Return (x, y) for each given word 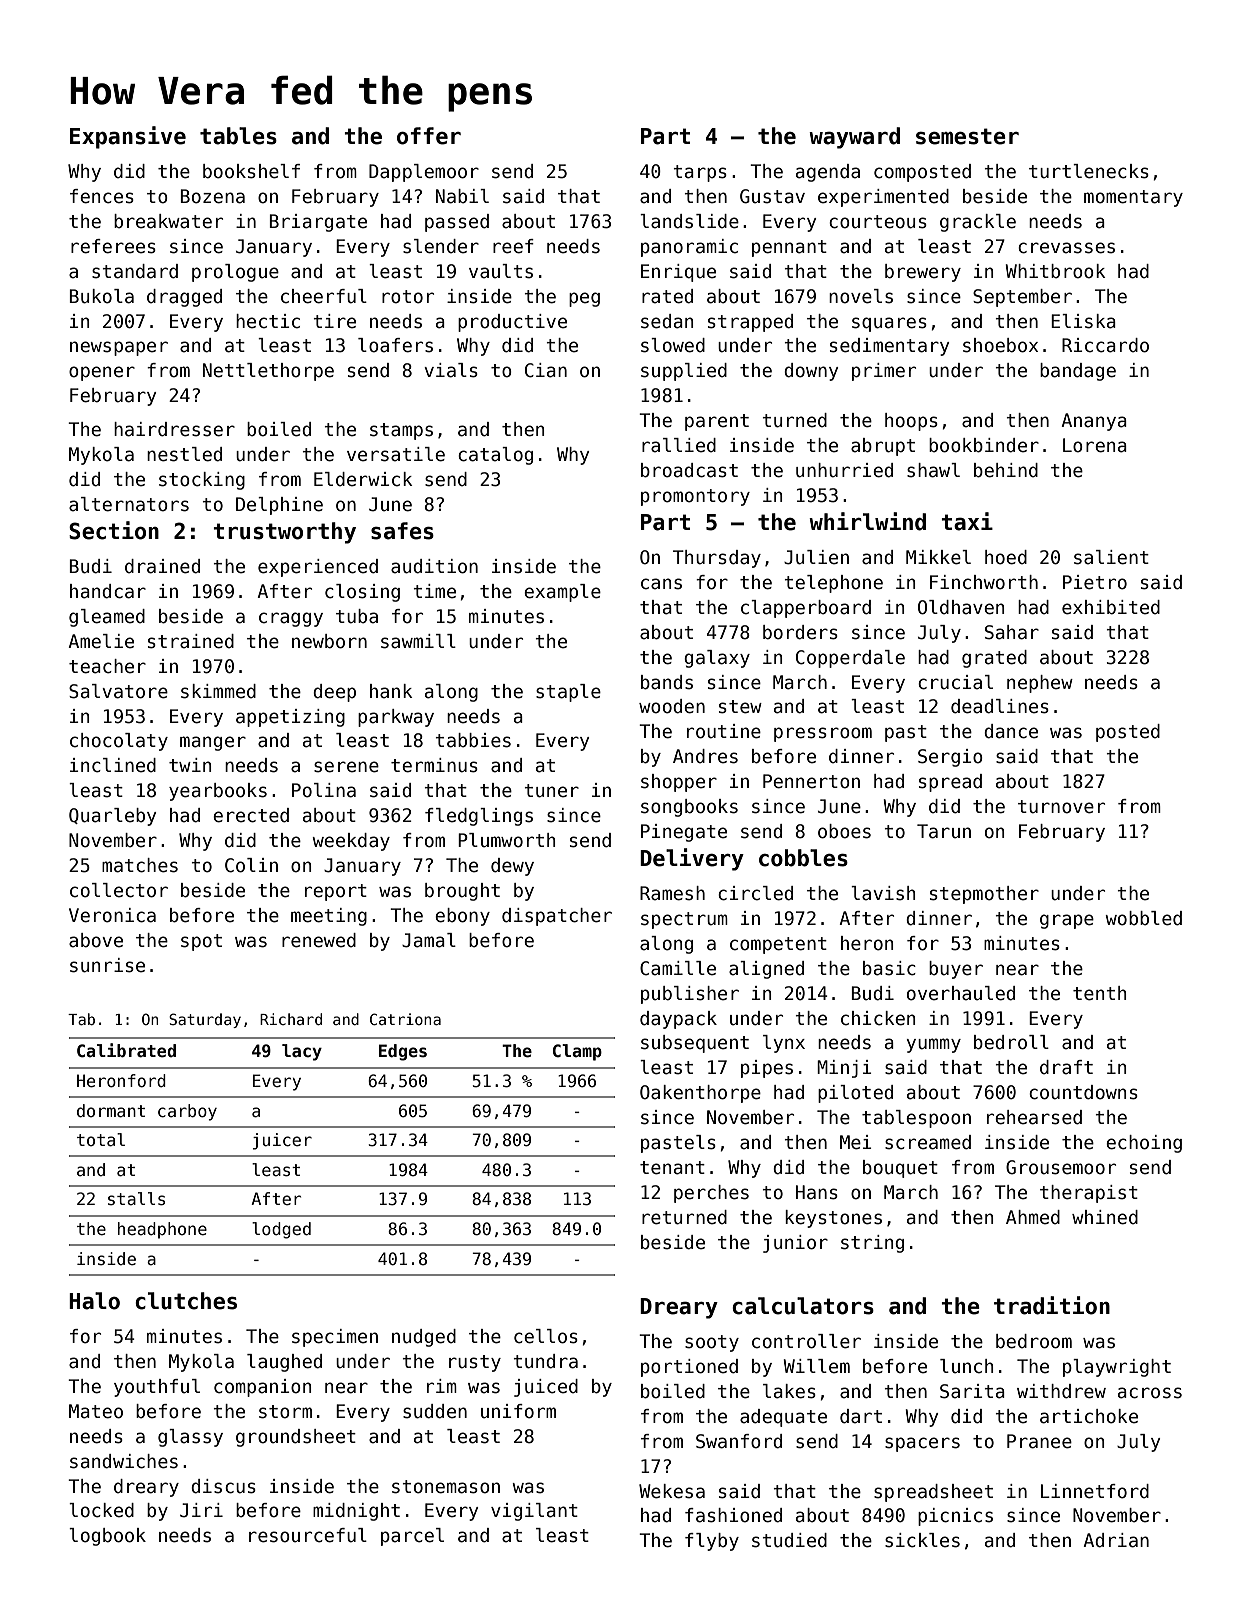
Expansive (128, 137)
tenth (1099, 993)
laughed (284, 1363)
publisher (690, 995)
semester (967, 136)
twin (190, 765)
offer (429, 136)
